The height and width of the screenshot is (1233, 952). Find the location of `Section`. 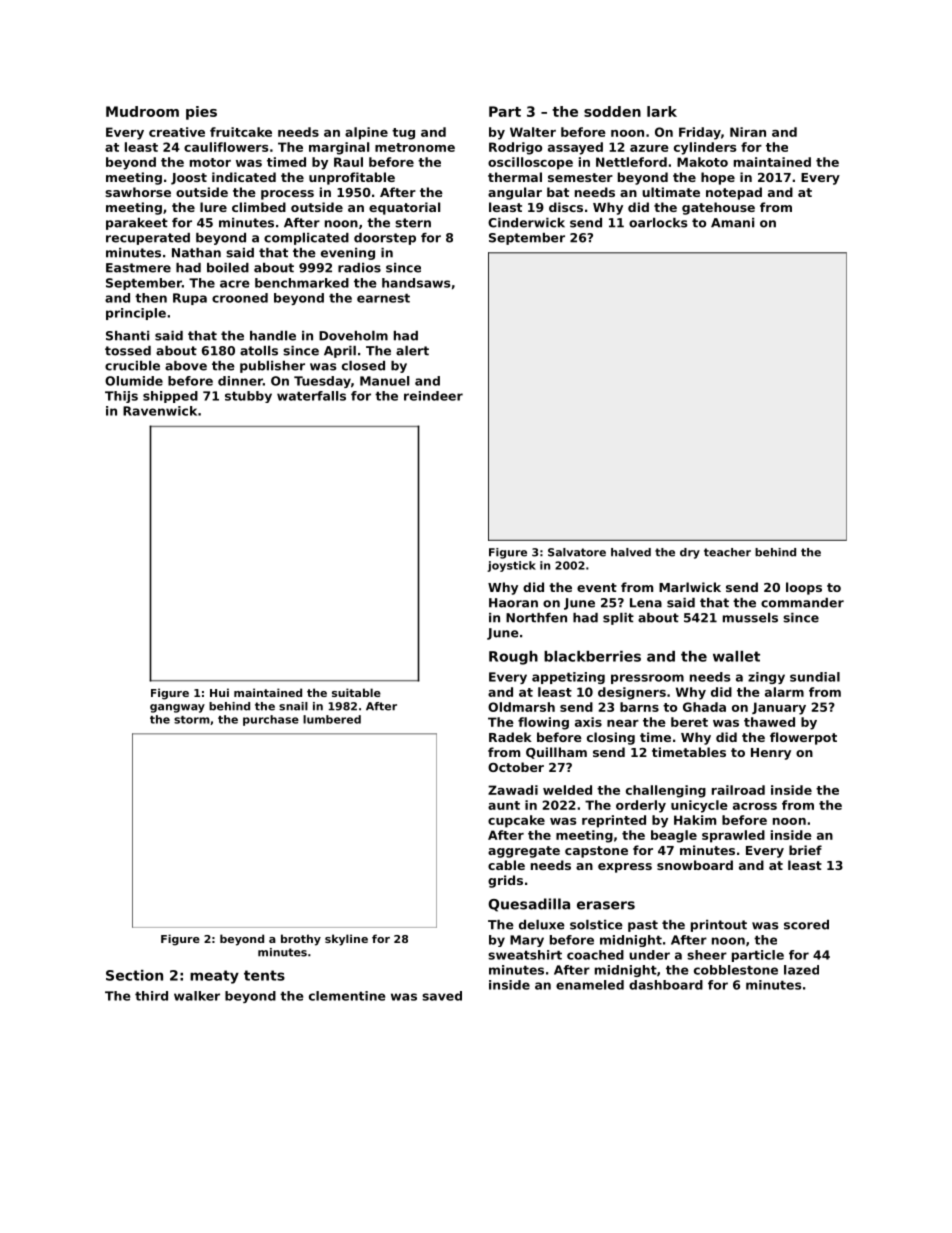

Section is located at coordinates (134, 975).
